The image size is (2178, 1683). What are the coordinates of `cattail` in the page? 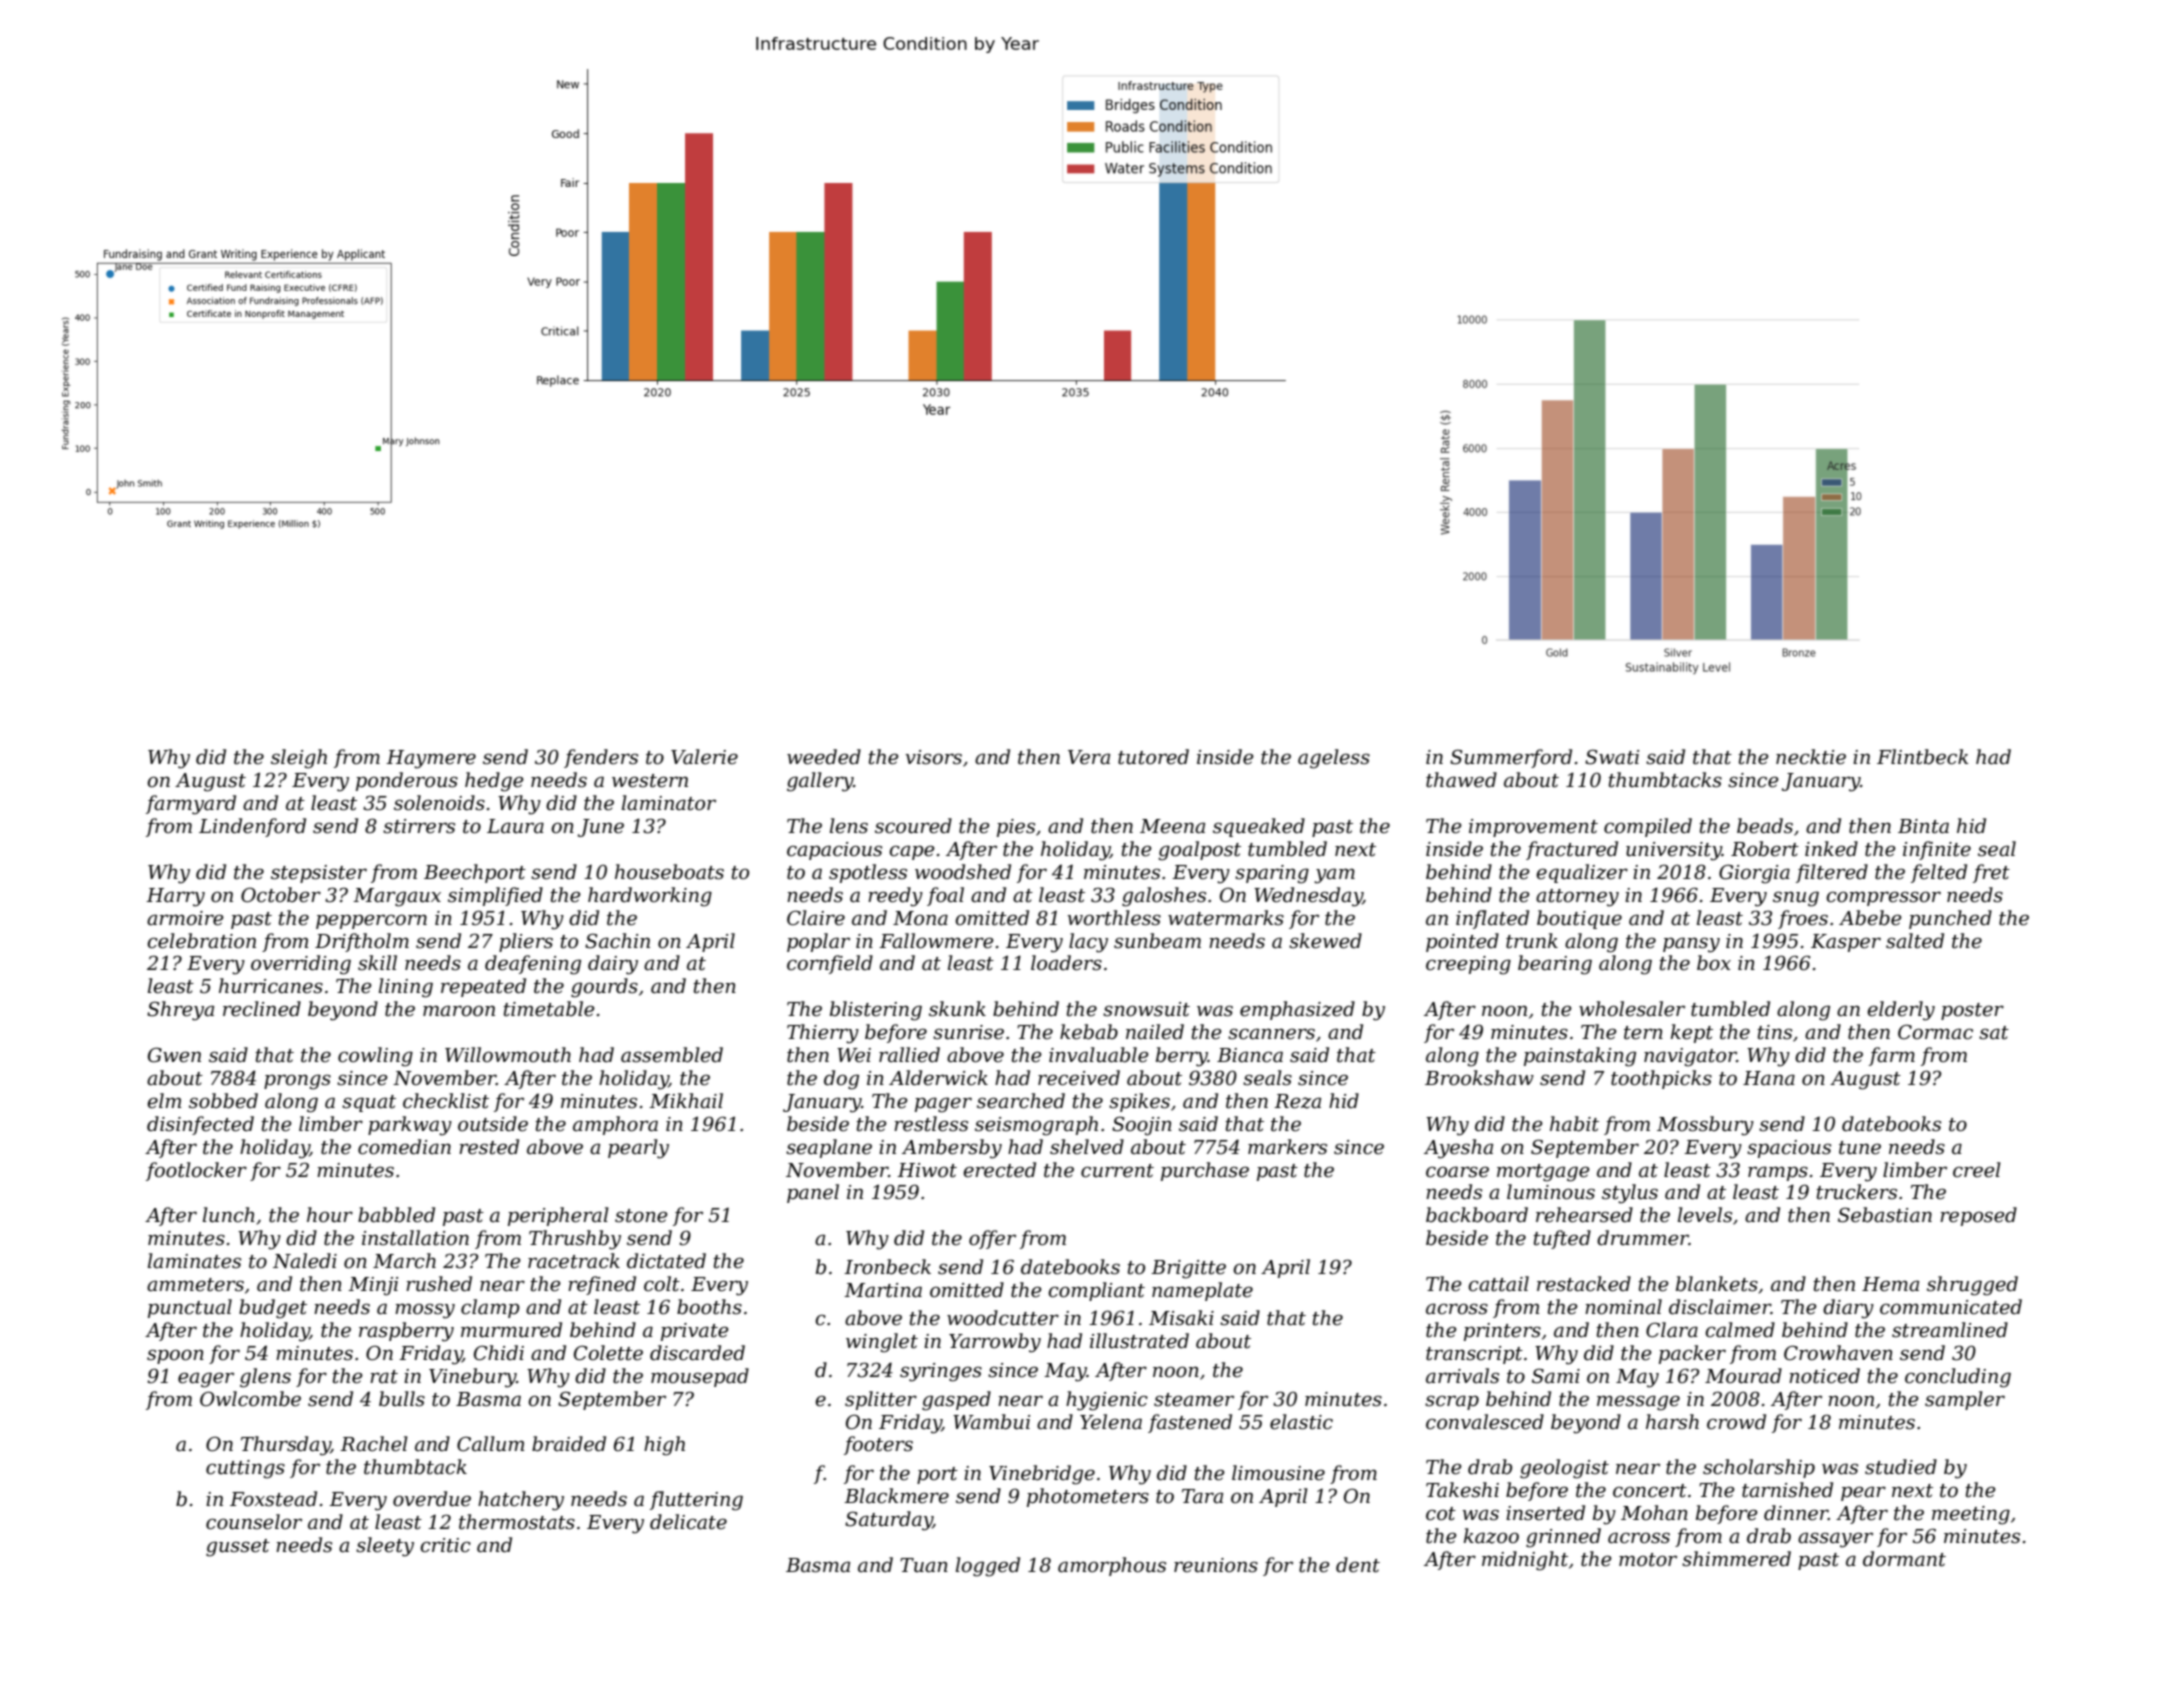 It's located at (1498, 1284).
